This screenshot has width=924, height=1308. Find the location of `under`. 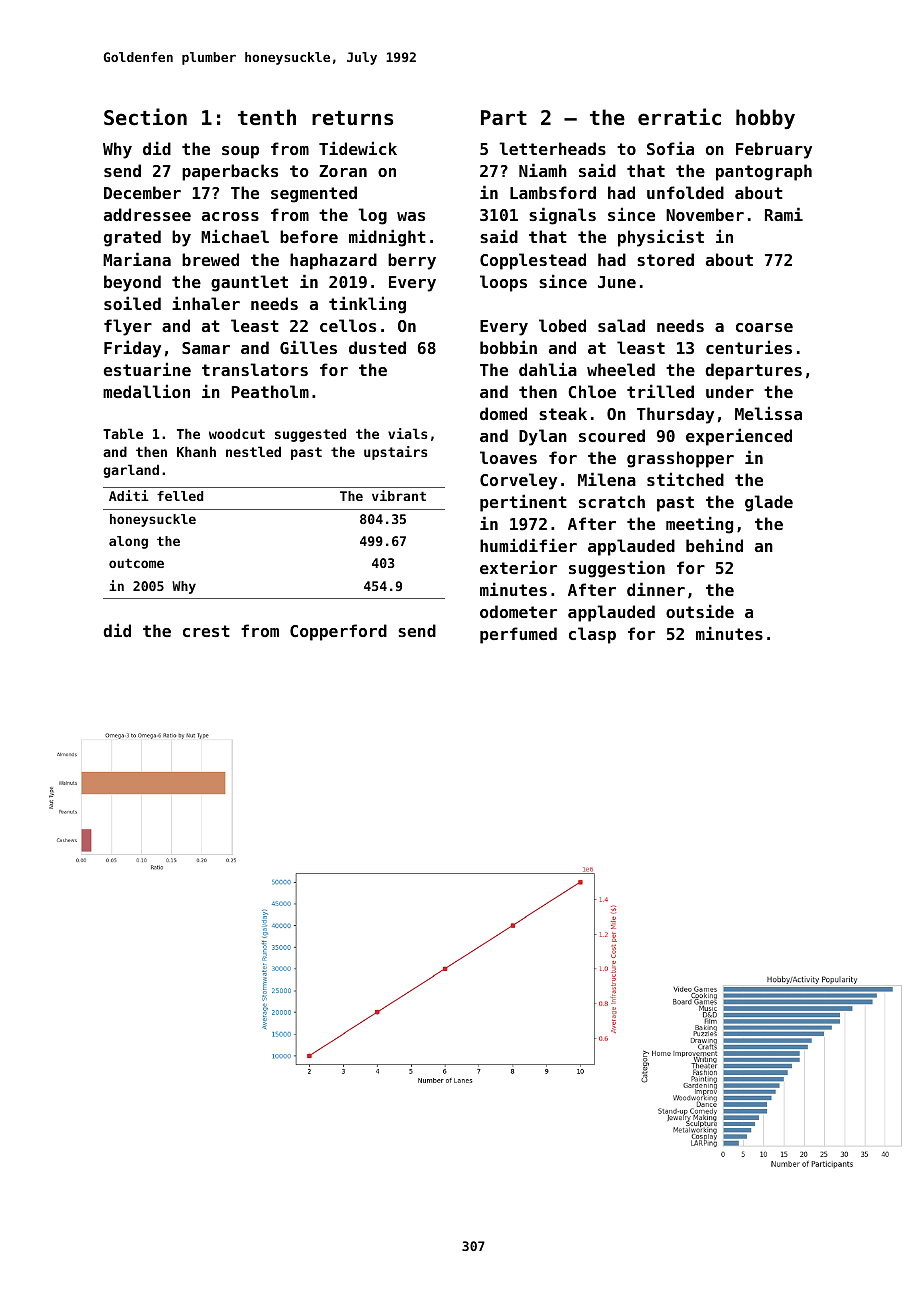

under is located at coordinates (730, 391).
